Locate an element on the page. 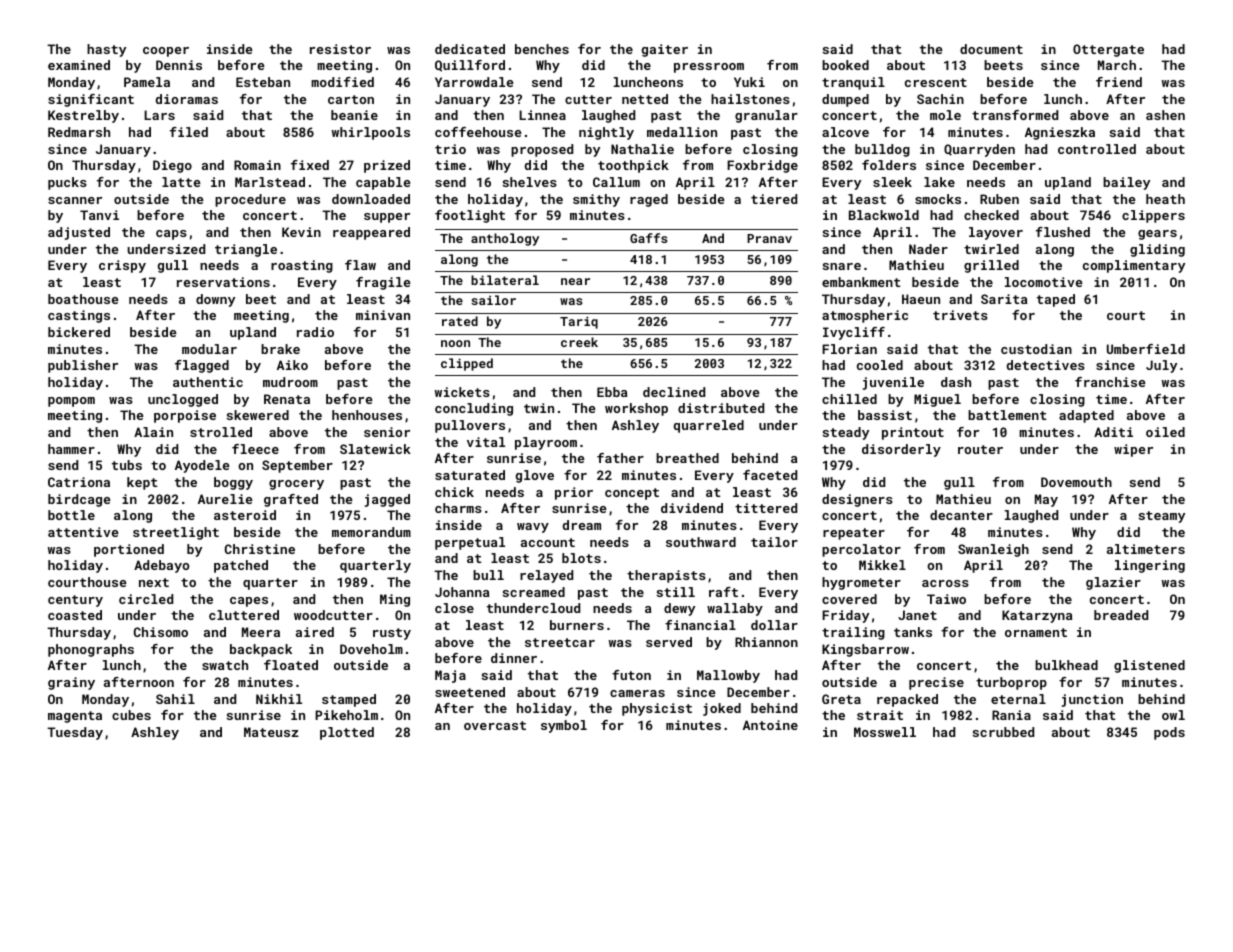  Ottergate is located at coordinates (1108, 50).
